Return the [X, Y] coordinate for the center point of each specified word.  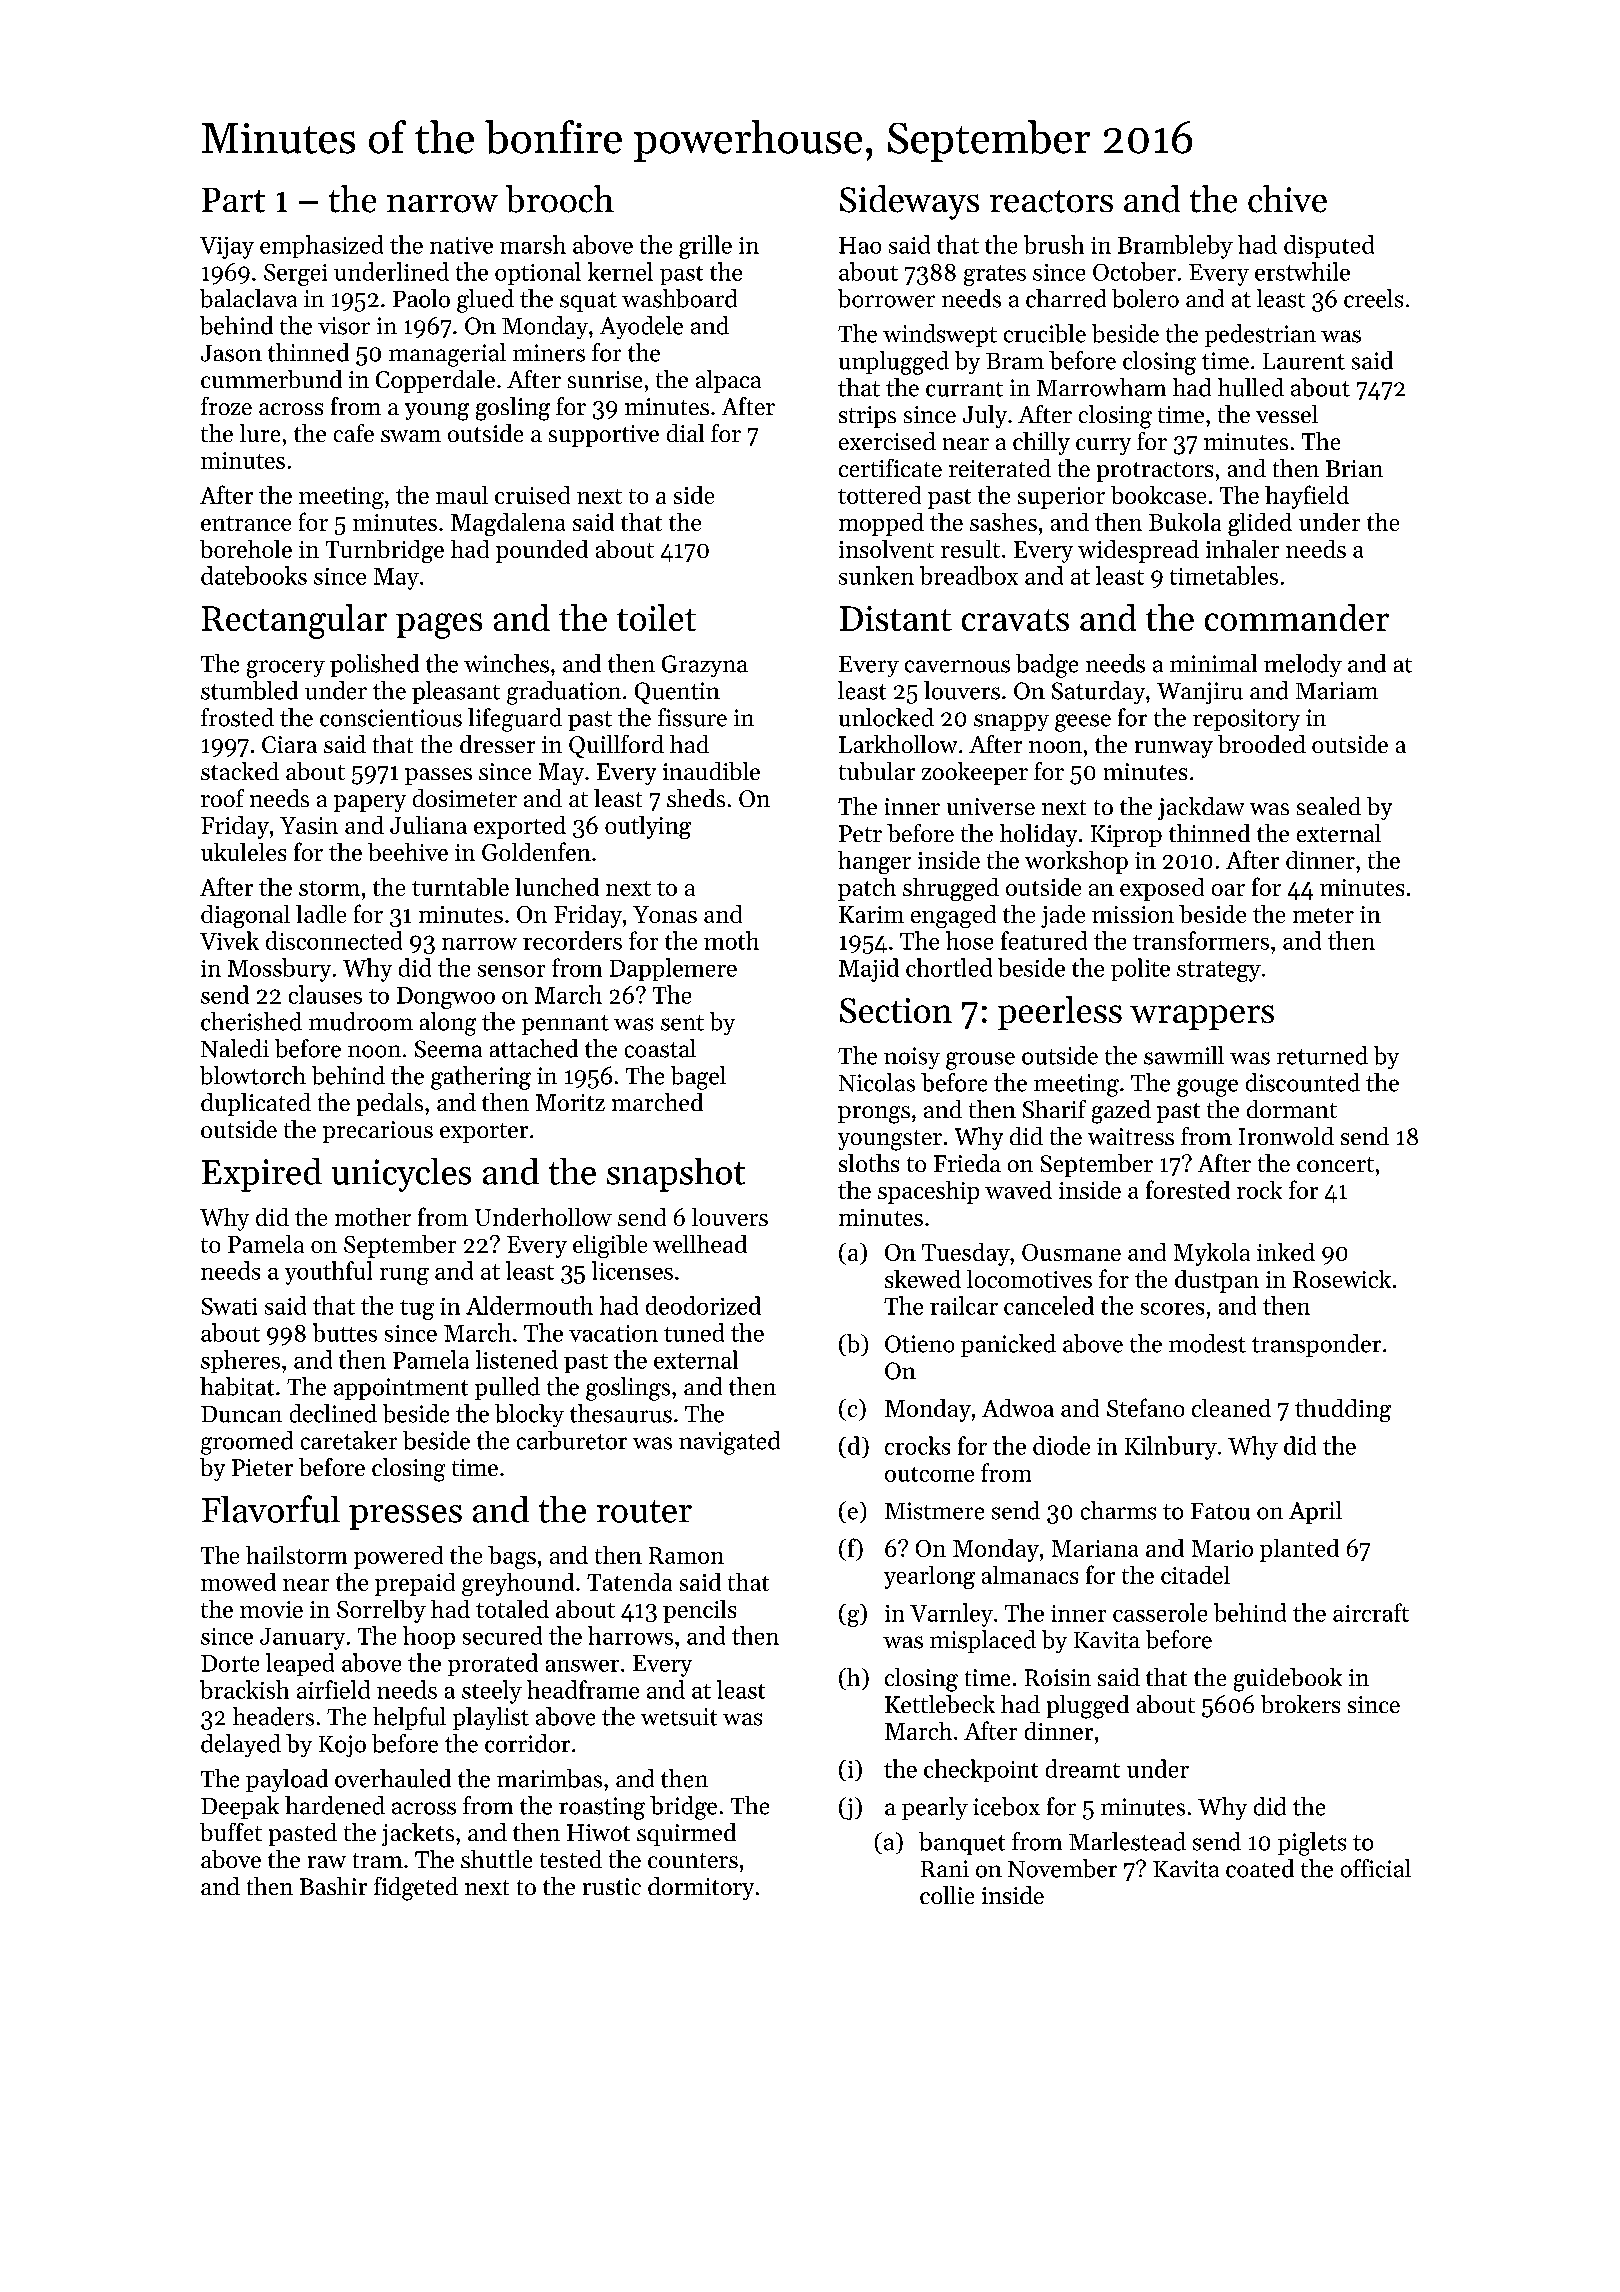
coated [1260, 1868]
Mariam [1337, 691]
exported [520, 827]
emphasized [321, 246]
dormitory [701, 1888]
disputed [1329, 246]
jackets [418, 1834]
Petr [860, 833]
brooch [560, 199]
